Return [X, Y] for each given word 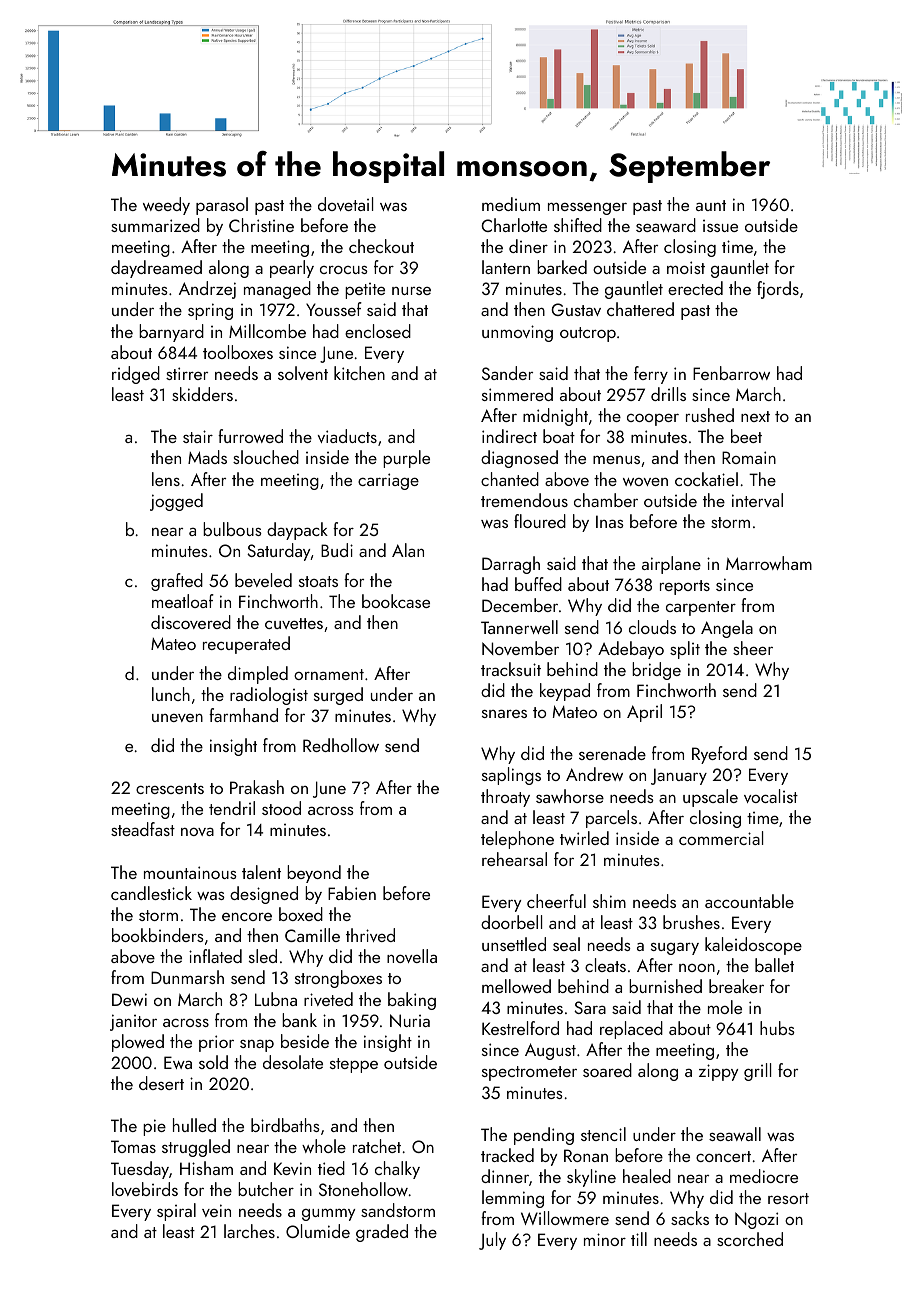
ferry [651, 375]
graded [382, 1233]
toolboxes [238, 352]
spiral [176, 1212]
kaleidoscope [753, 946]
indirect [509, 436]
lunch [171, 694]
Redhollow [341, 745]
